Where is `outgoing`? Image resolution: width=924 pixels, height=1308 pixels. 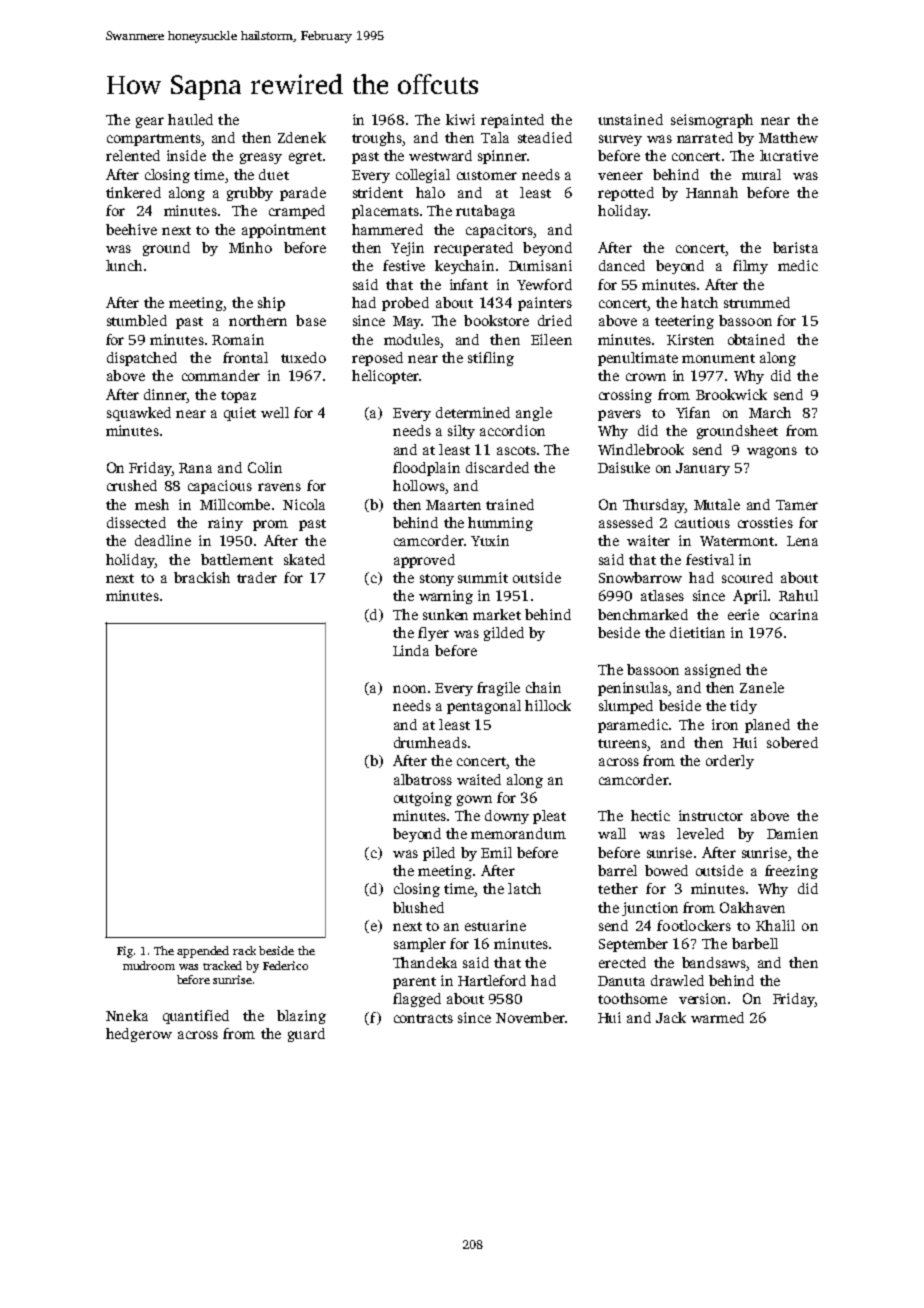
outgoing is located at coordinates (423, 799).
